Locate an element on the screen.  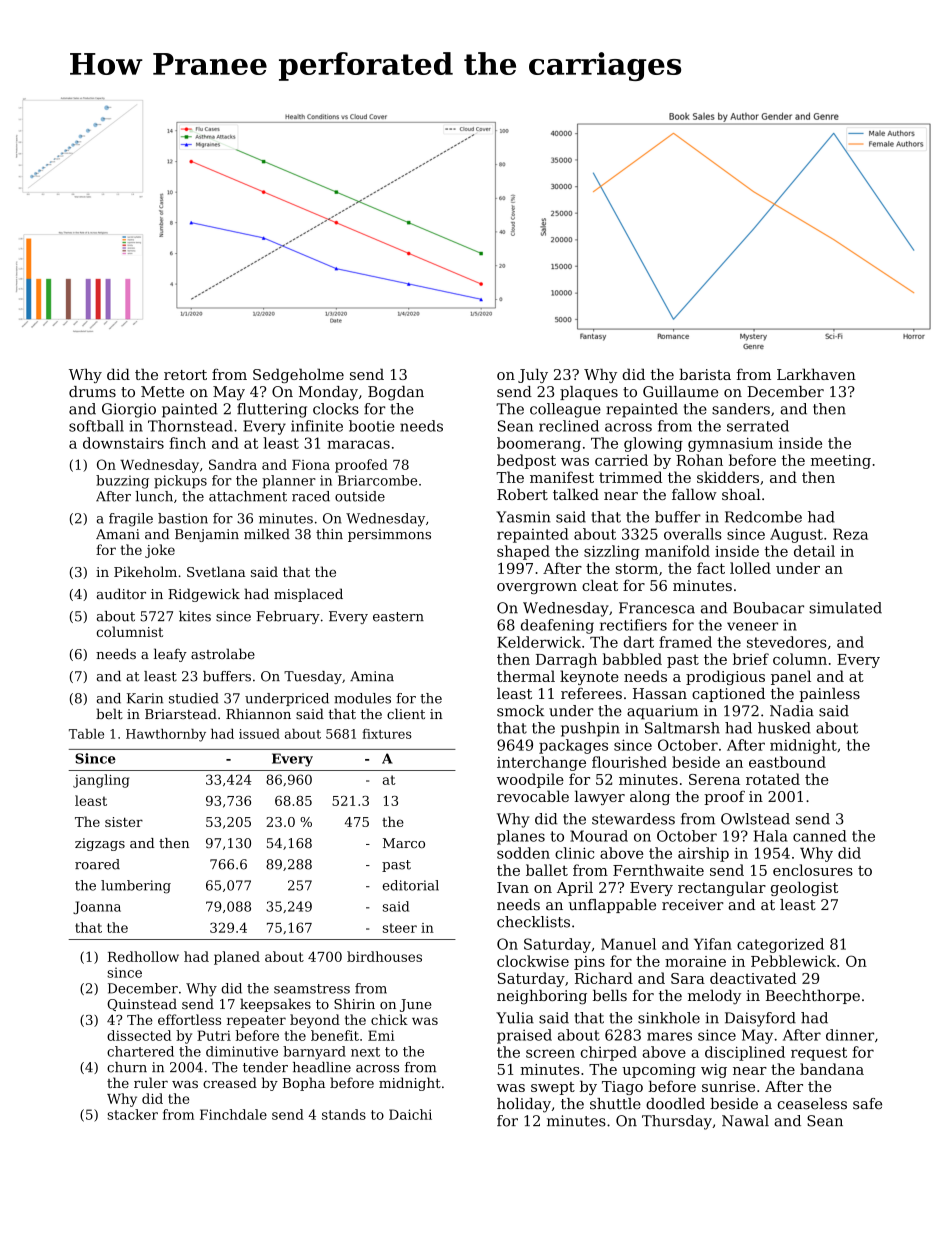
creased is located at coordinates (230, 1082).
